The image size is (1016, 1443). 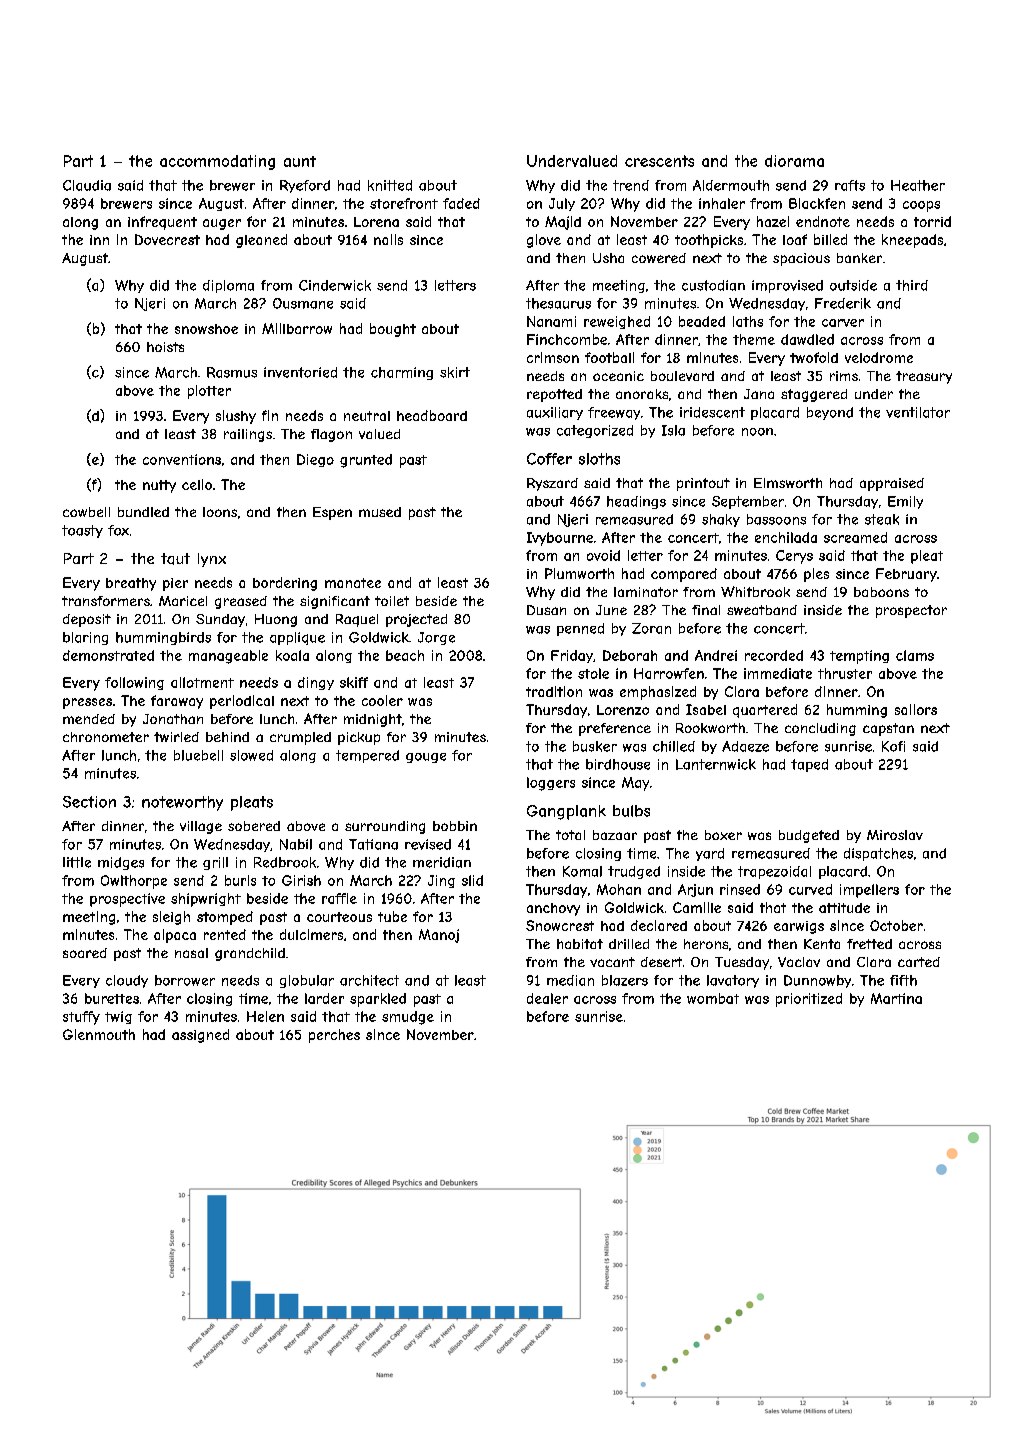 I want to click on Claudia, so click(x=87, y=185).
